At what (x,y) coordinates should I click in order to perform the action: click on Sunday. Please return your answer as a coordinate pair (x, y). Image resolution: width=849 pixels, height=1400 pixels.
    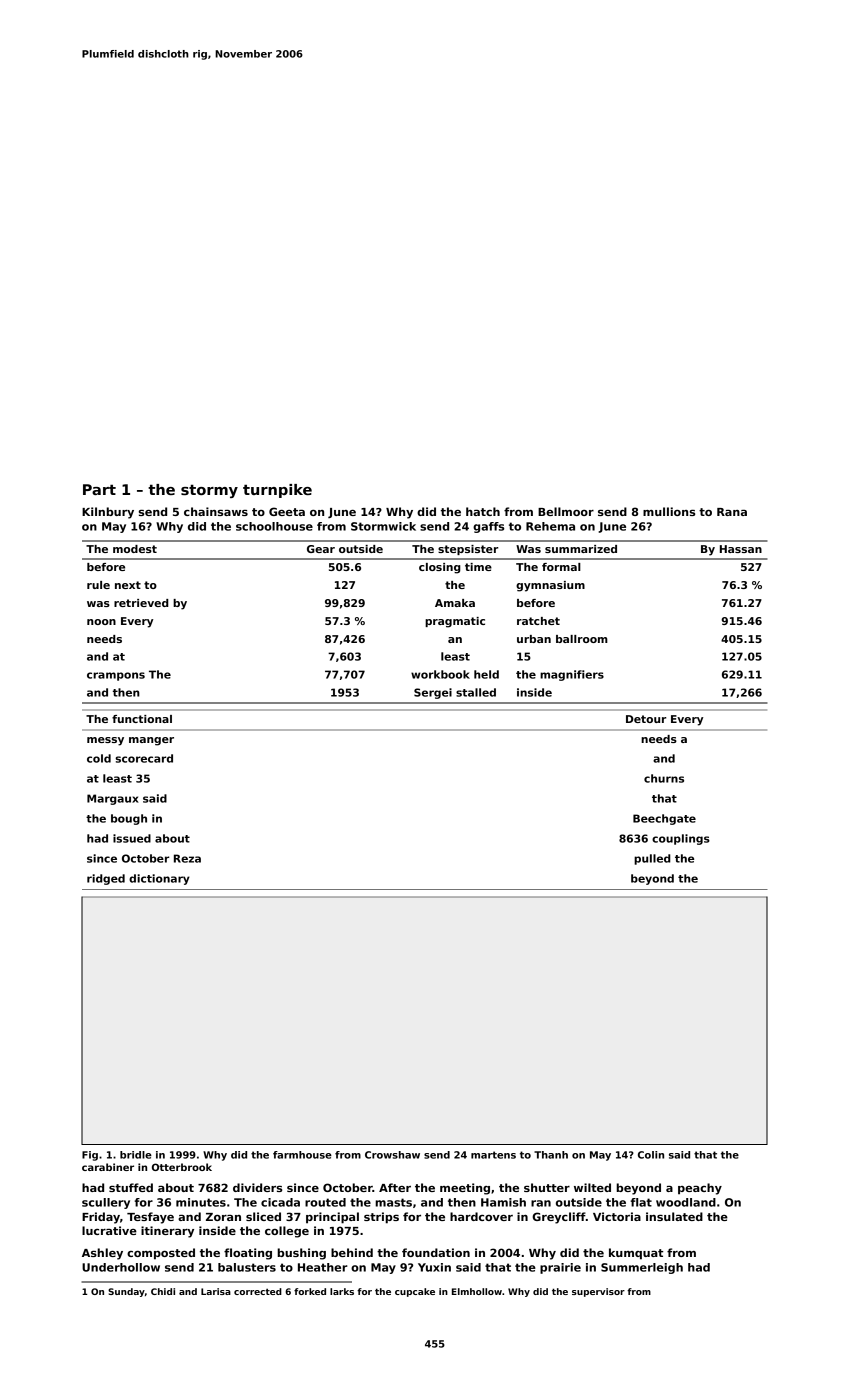
    Looking at the image, I should click on (126, 1292).
